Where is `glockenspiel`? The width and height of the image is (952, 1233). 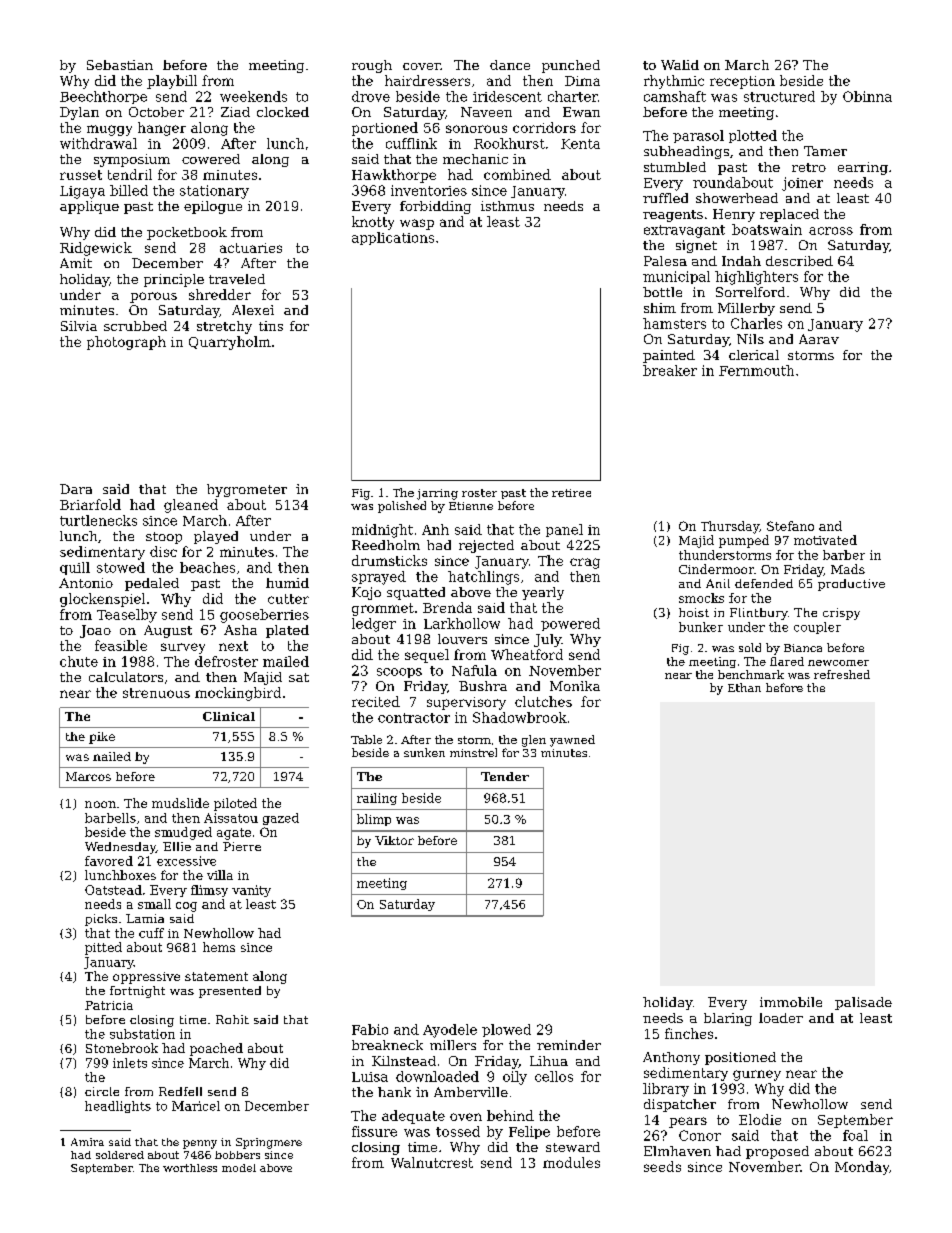
glockenspiel is located at coordinates (102, 600).
